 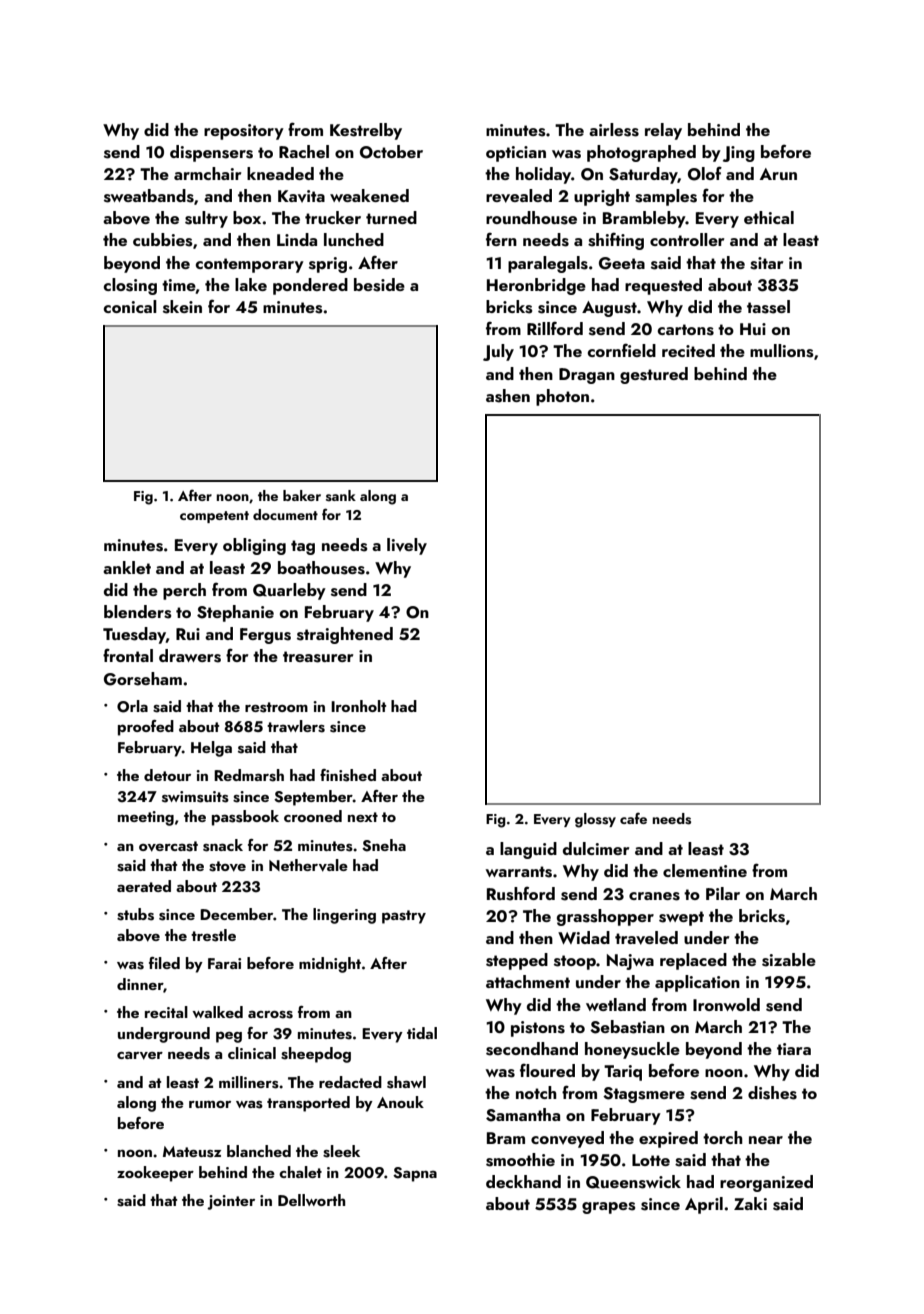 I want to click on languid, so click(x=528, y=850).
